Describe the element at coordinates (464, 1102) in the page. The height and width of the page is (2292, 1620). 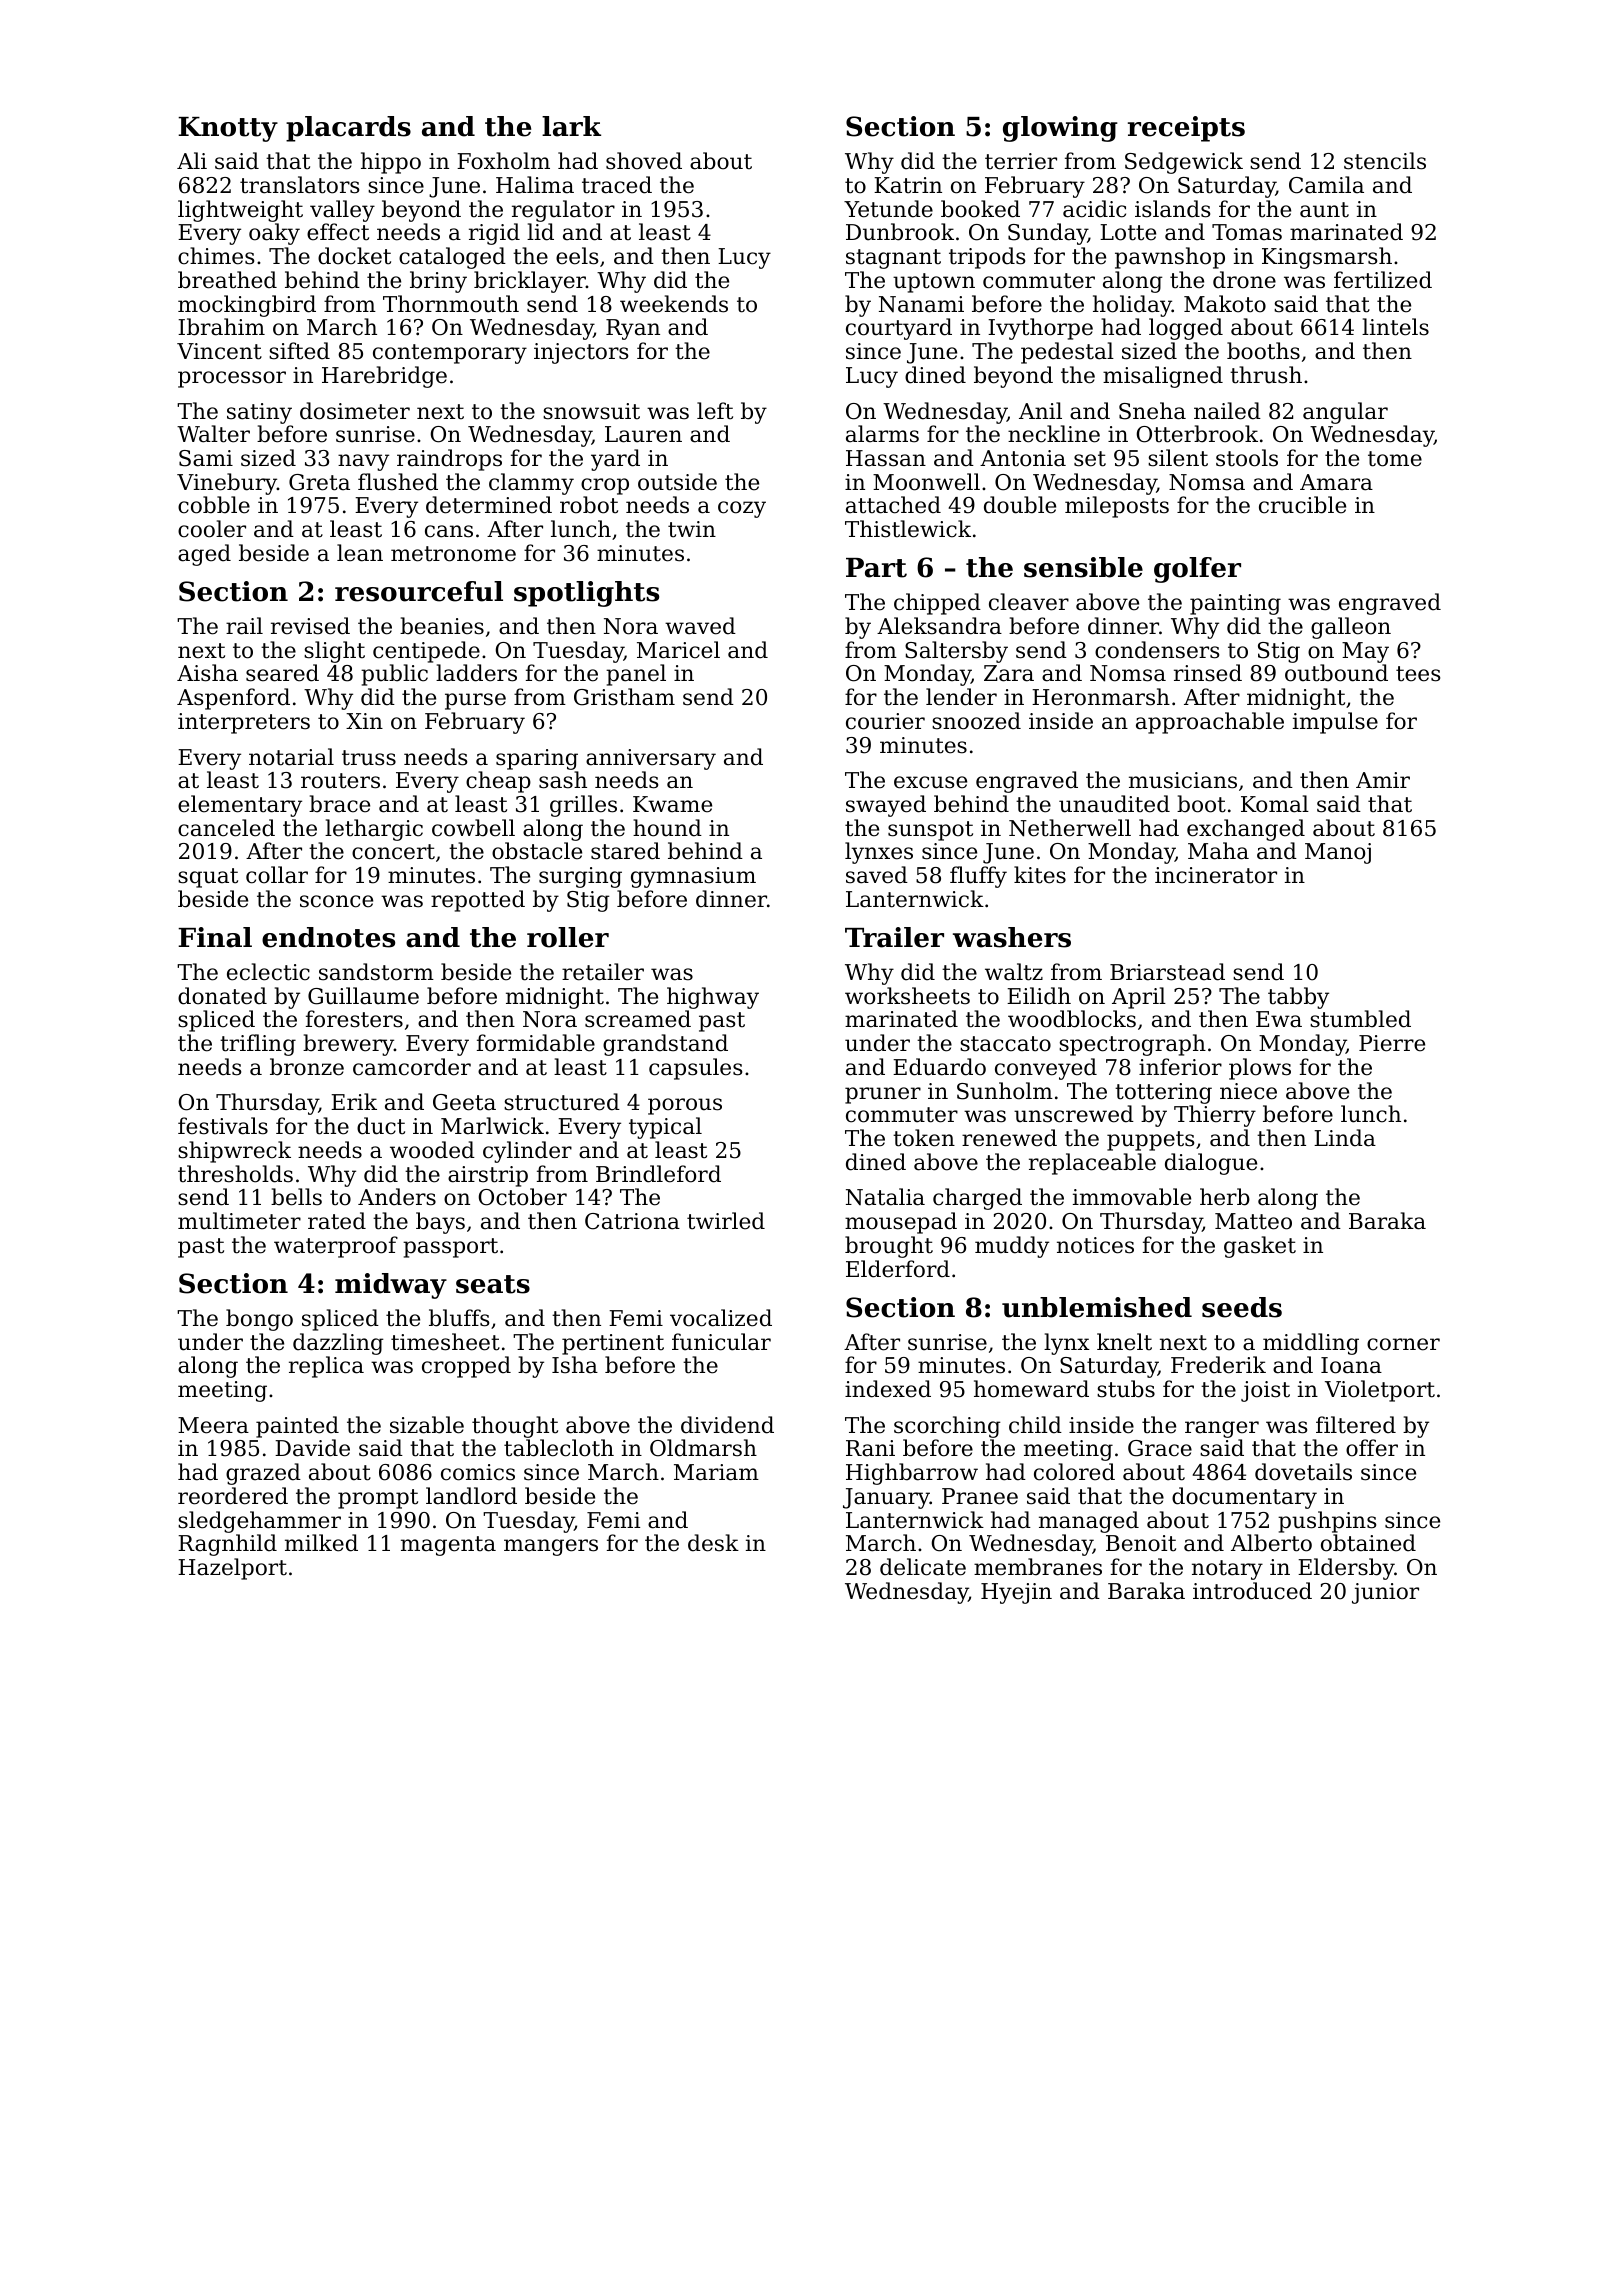
I see `Geeta` at that location.
